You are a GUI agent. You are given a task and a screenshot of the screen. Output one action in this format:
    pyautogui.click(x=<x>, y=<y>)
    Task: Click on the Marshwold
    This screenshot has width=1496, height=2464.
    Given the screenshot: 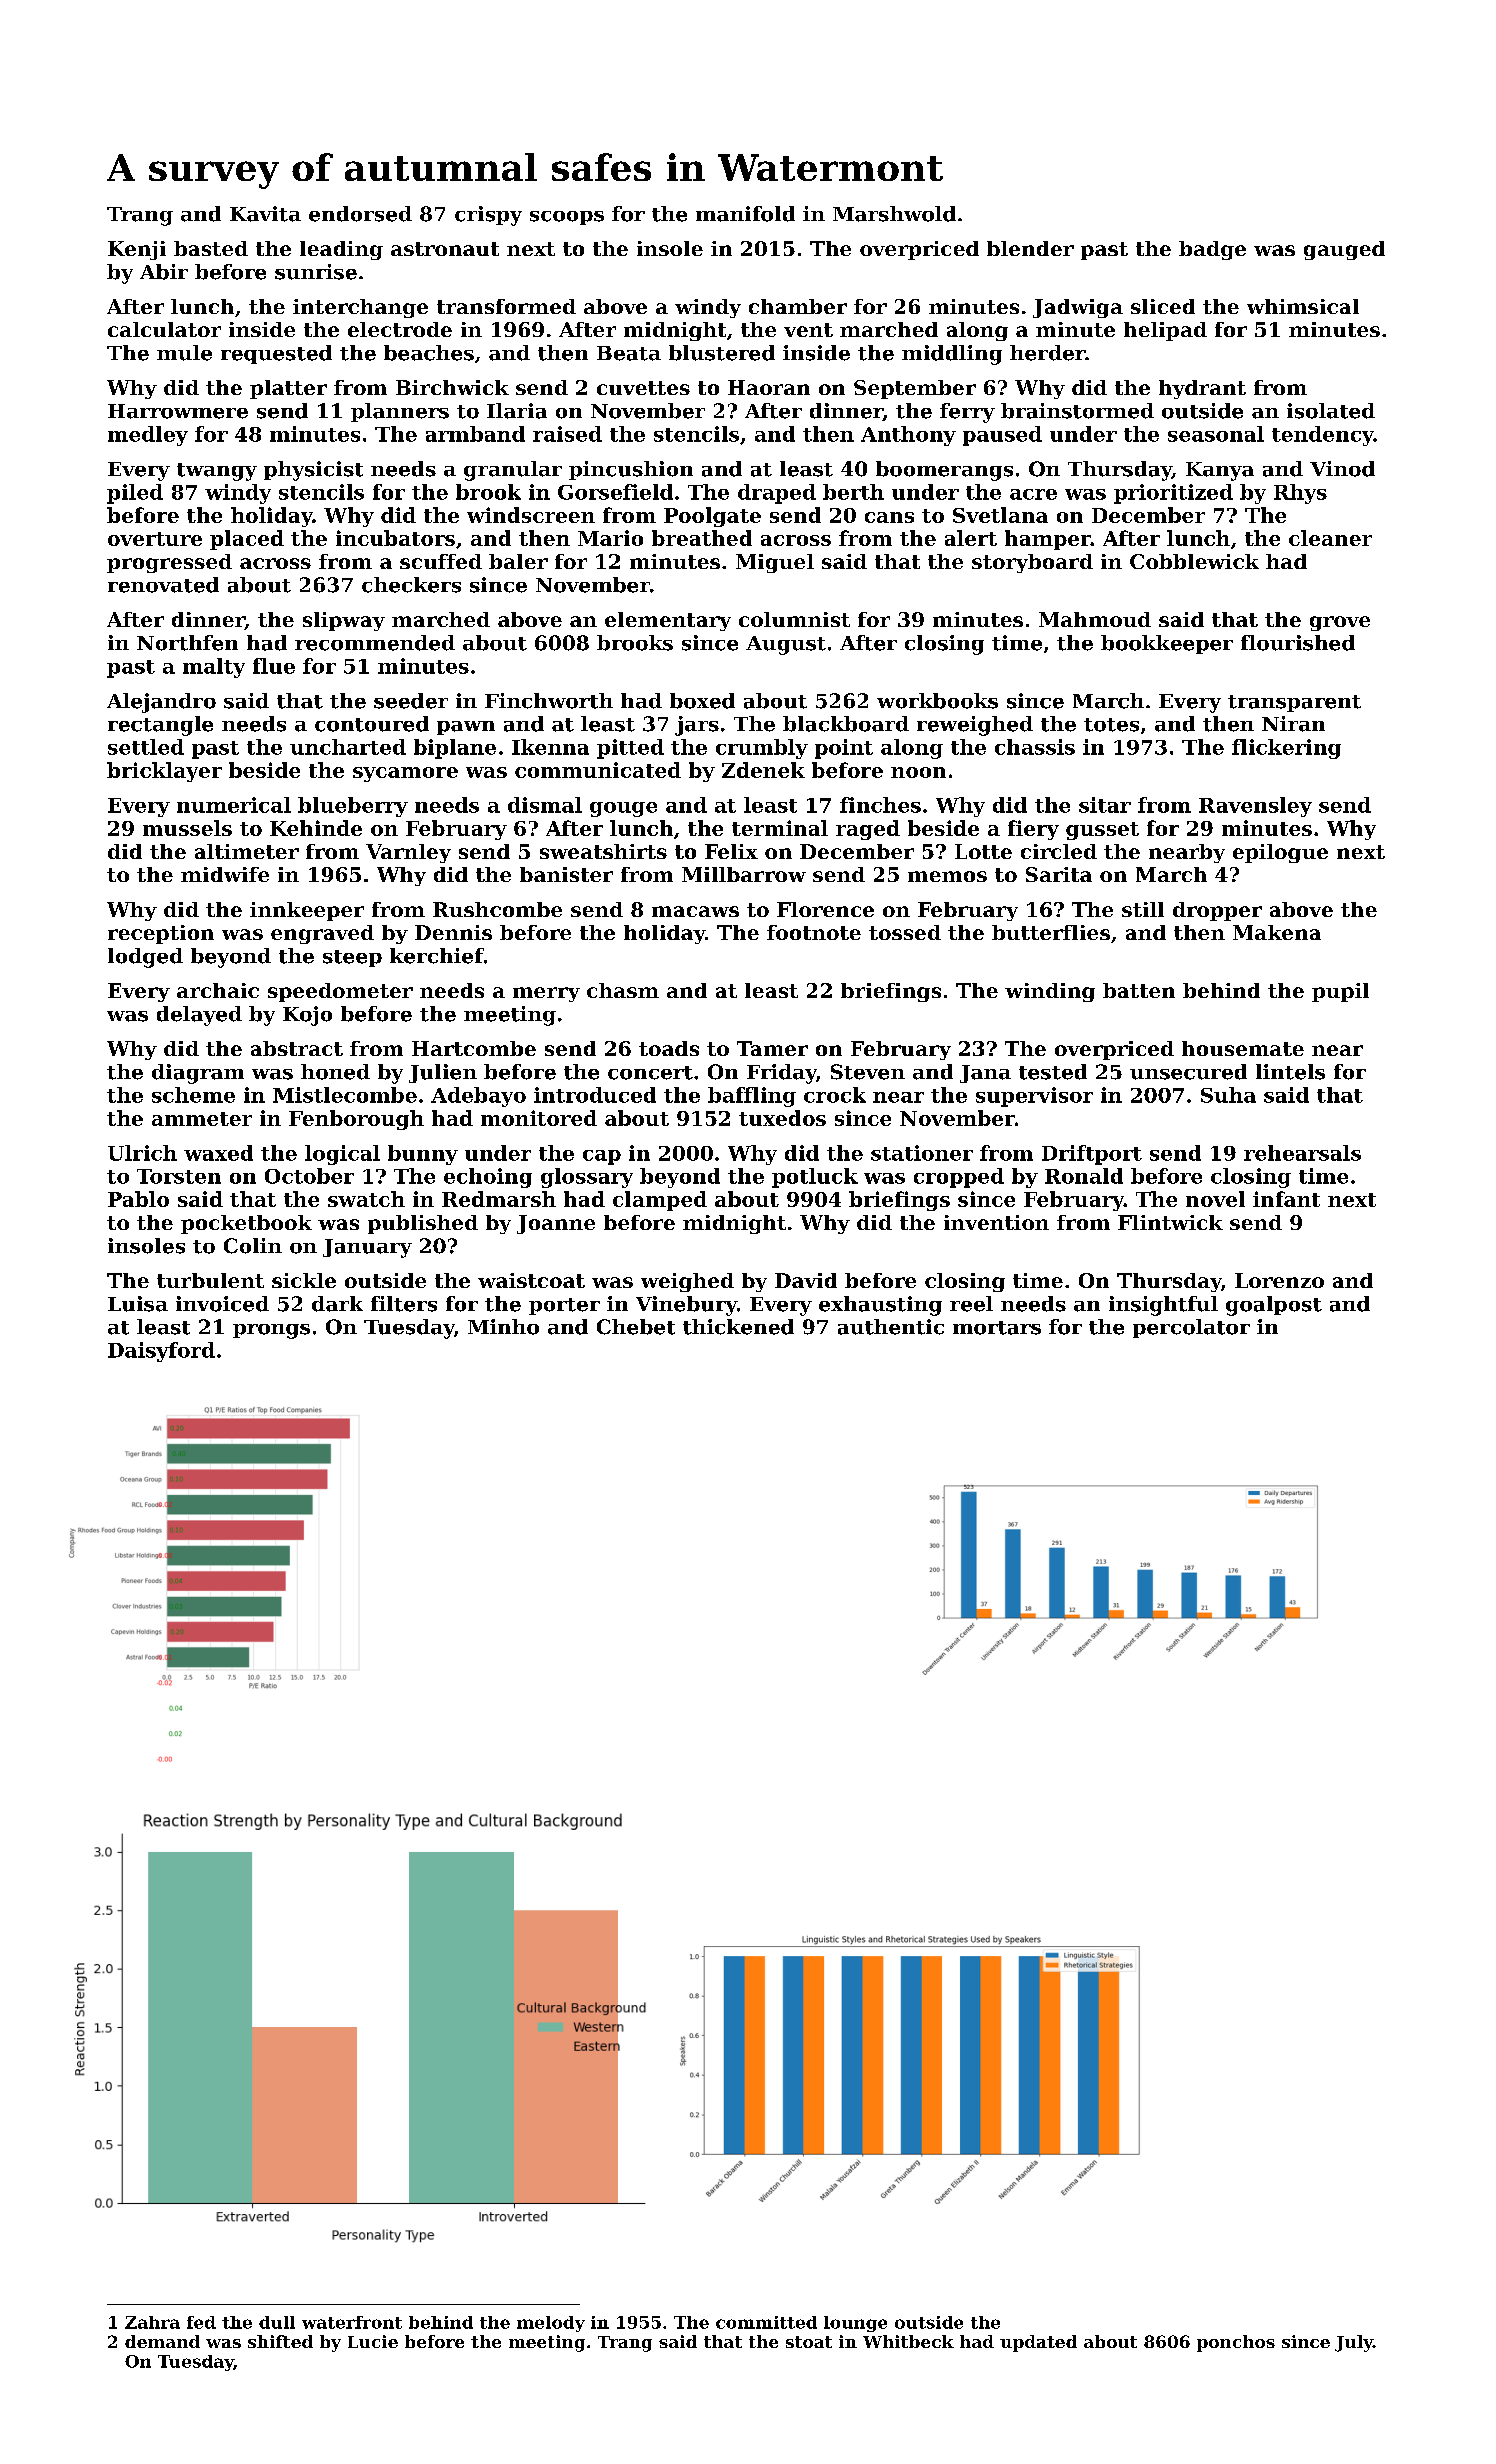 What is the action you would take?
    pyautogui.click(x=894, y=214)
